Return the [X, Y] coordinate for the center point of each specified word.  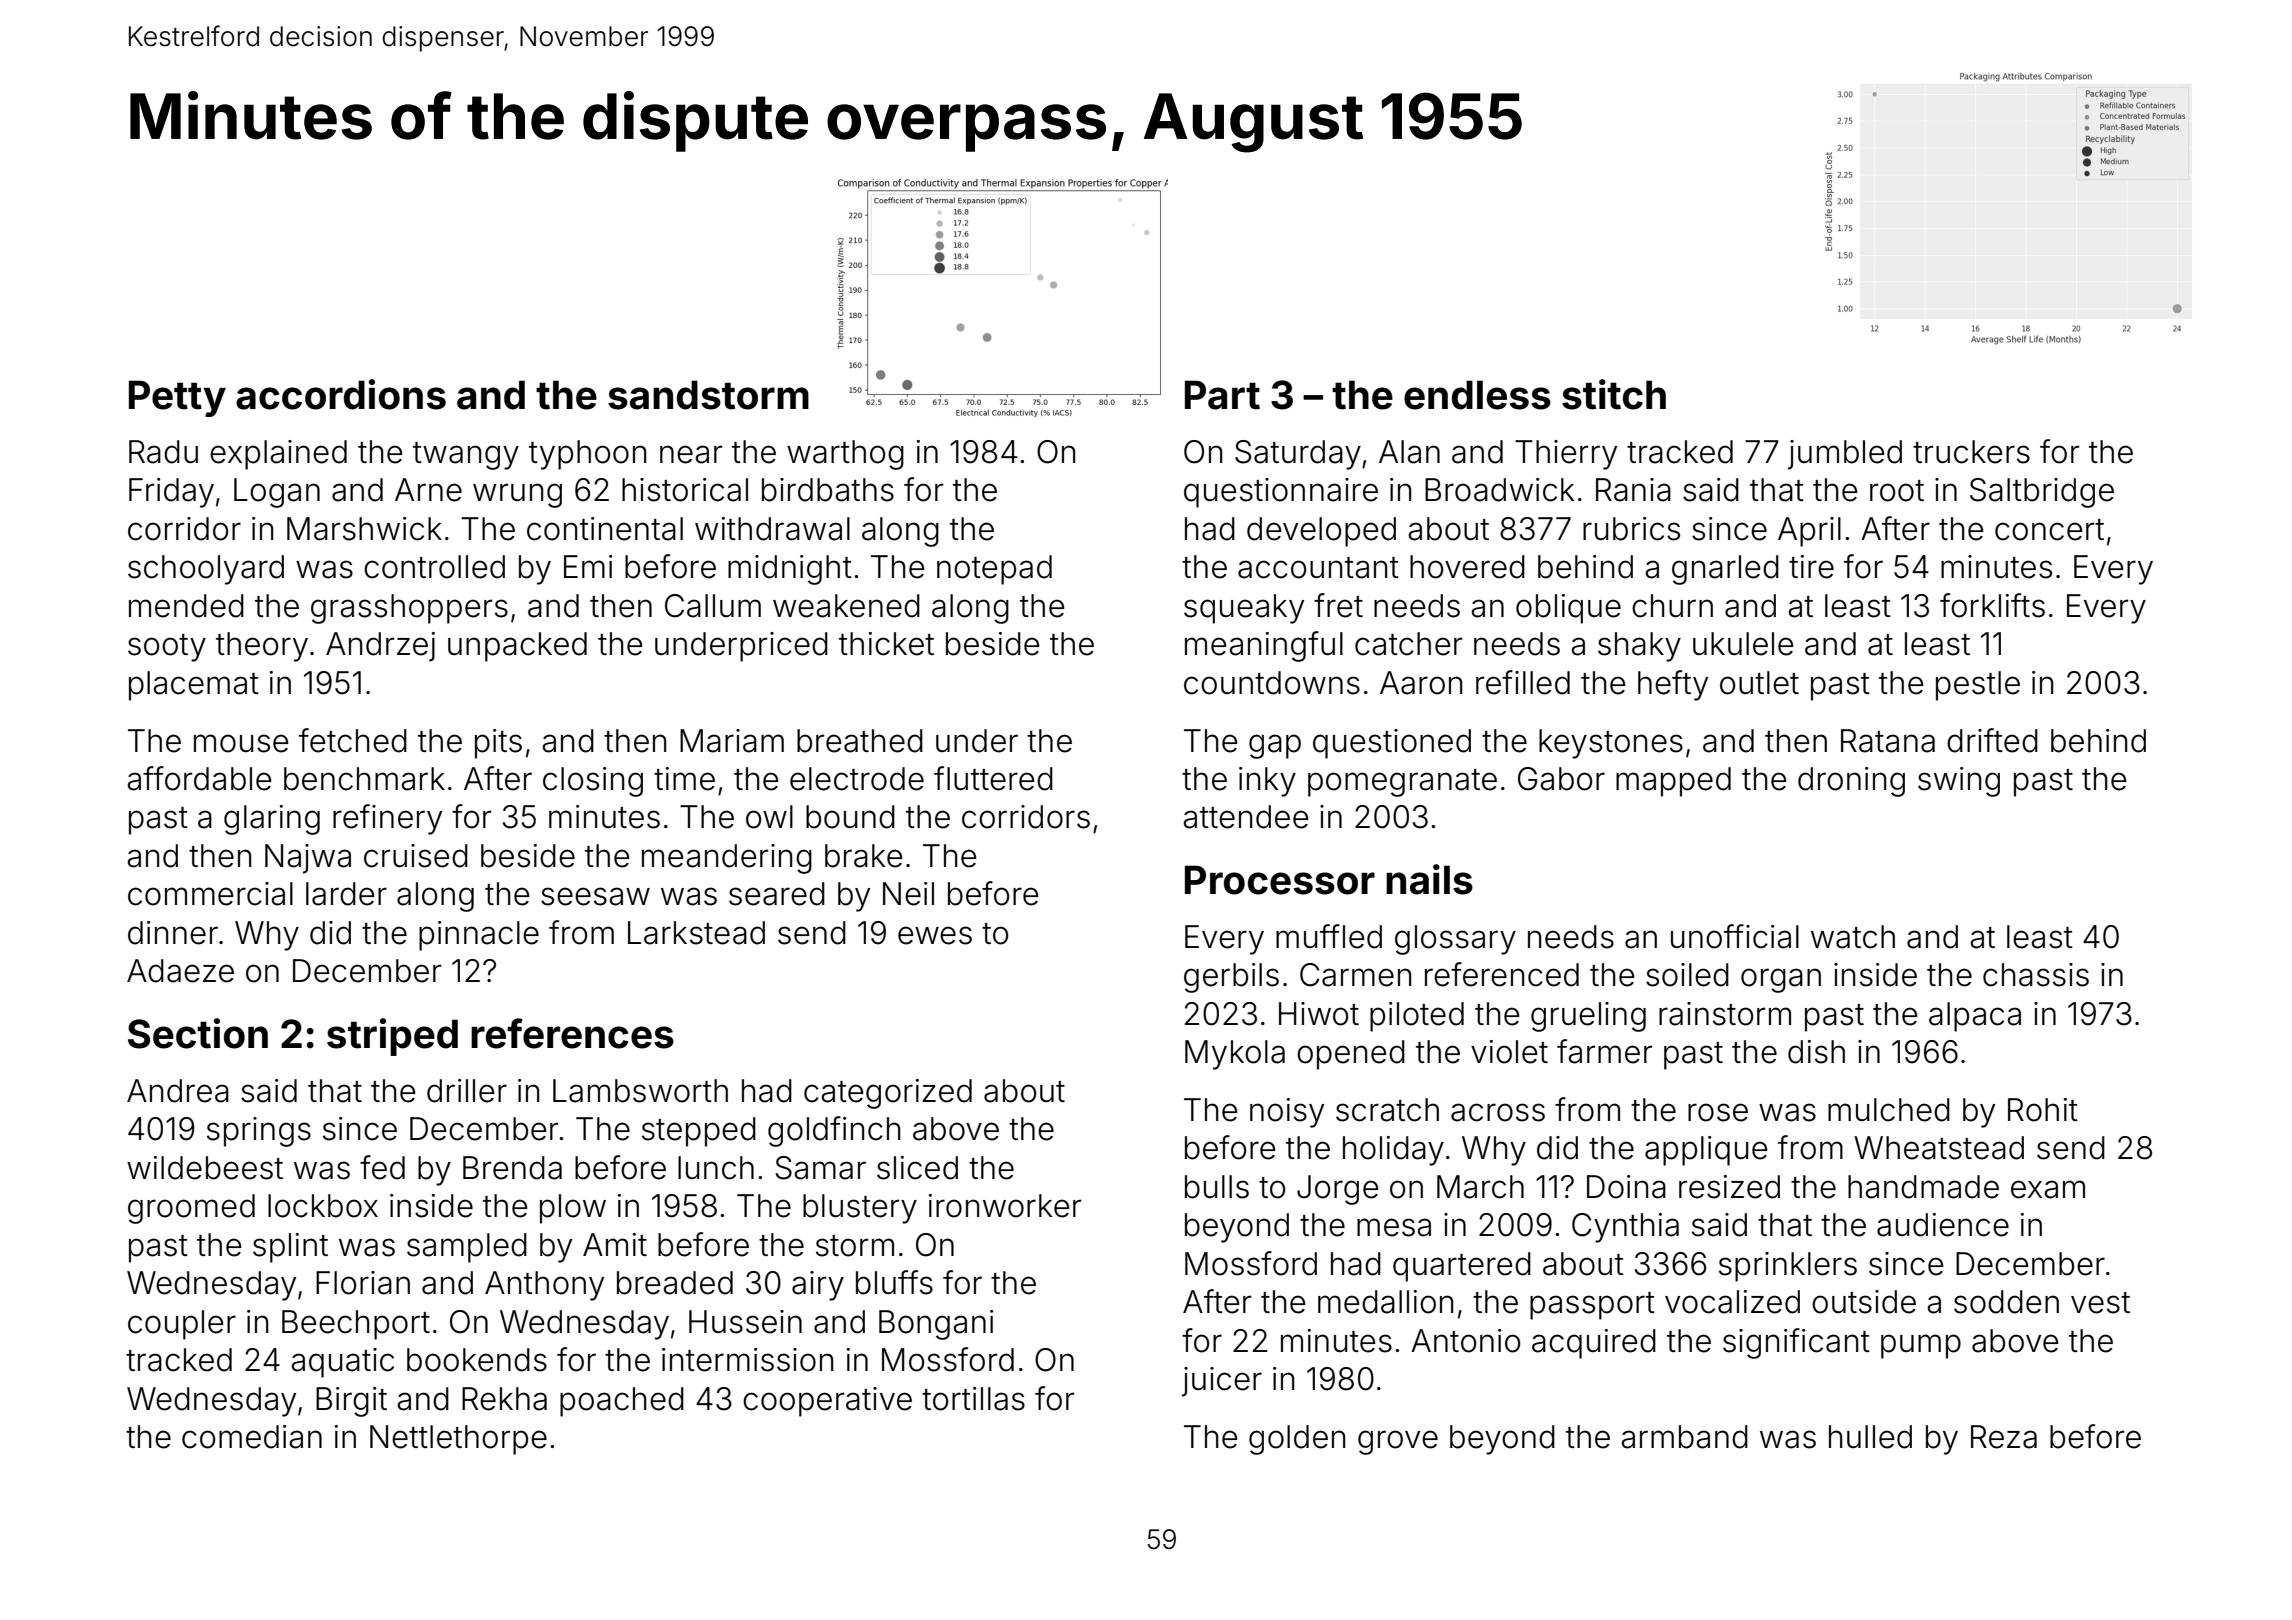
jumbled [1845, 455]
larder [346, 894]
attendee [1246, 817]
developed [1321, 532]
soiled [1687, 975]
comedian [252, 1437]
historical [685, 490]
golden [1297, 1440]
